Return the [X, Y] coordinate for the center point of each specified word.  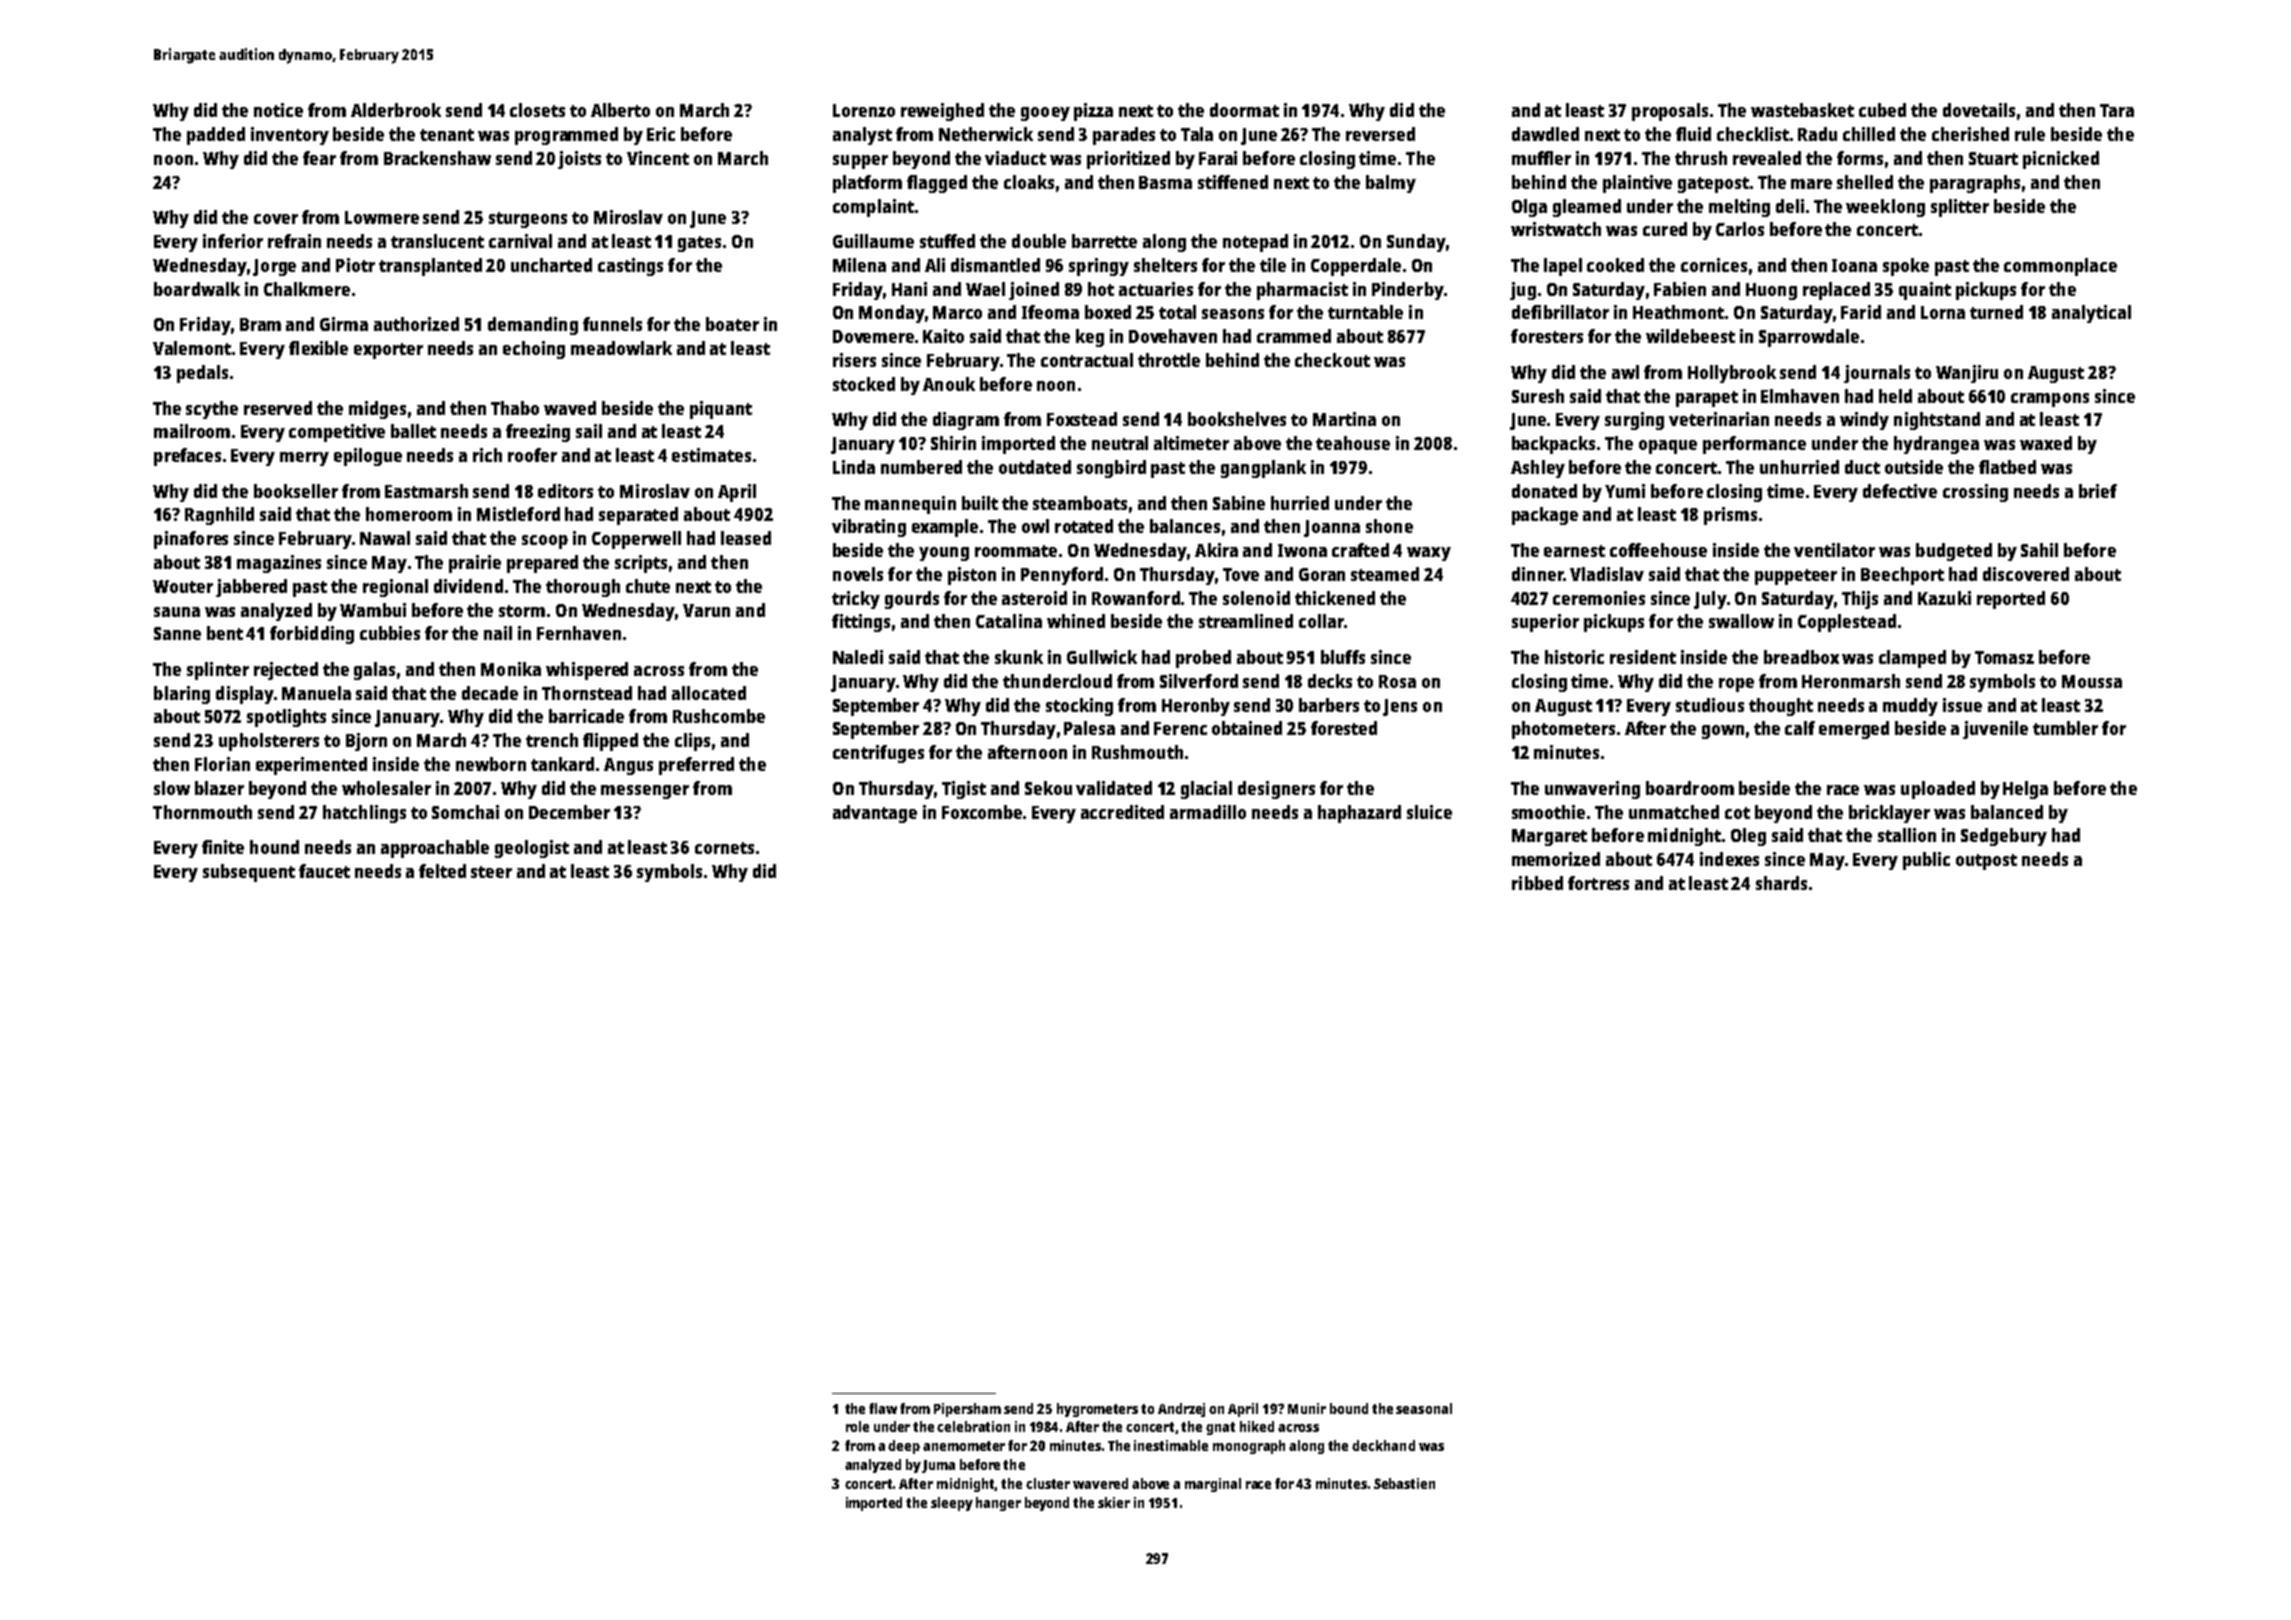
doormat [1244, 110]
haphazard [1359, 814]
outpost [1986, 862]
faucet [324, 871]
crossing [1975, 493]
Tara [2117, 110]
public [1926, 861]
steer [491, 872]
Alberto [620, 110]
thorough [583, 588]
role [857, 1426]
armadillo [1208, 812]
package [1545, 516]
